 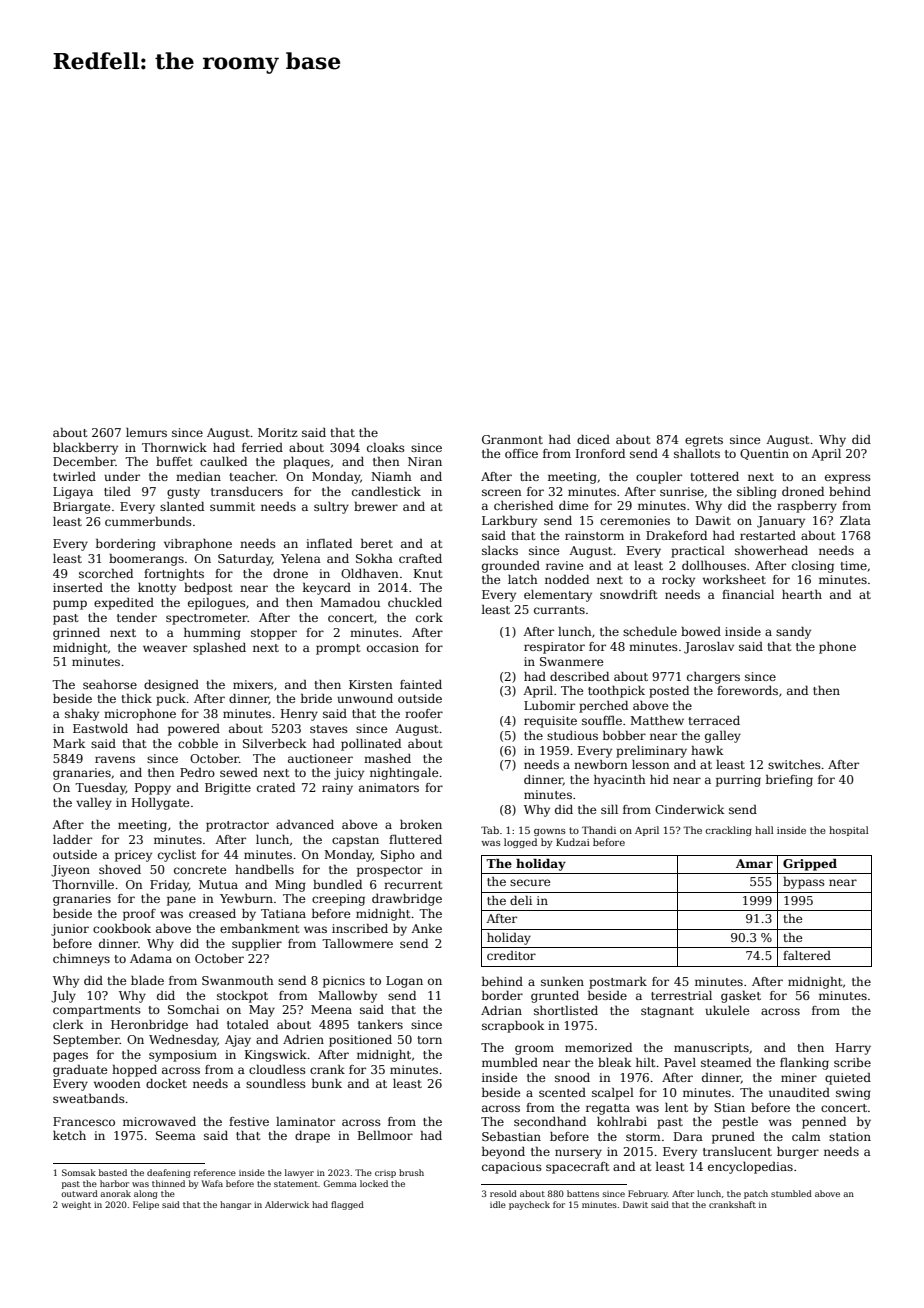 I want to click on pump, so click(x=70, y=605).
